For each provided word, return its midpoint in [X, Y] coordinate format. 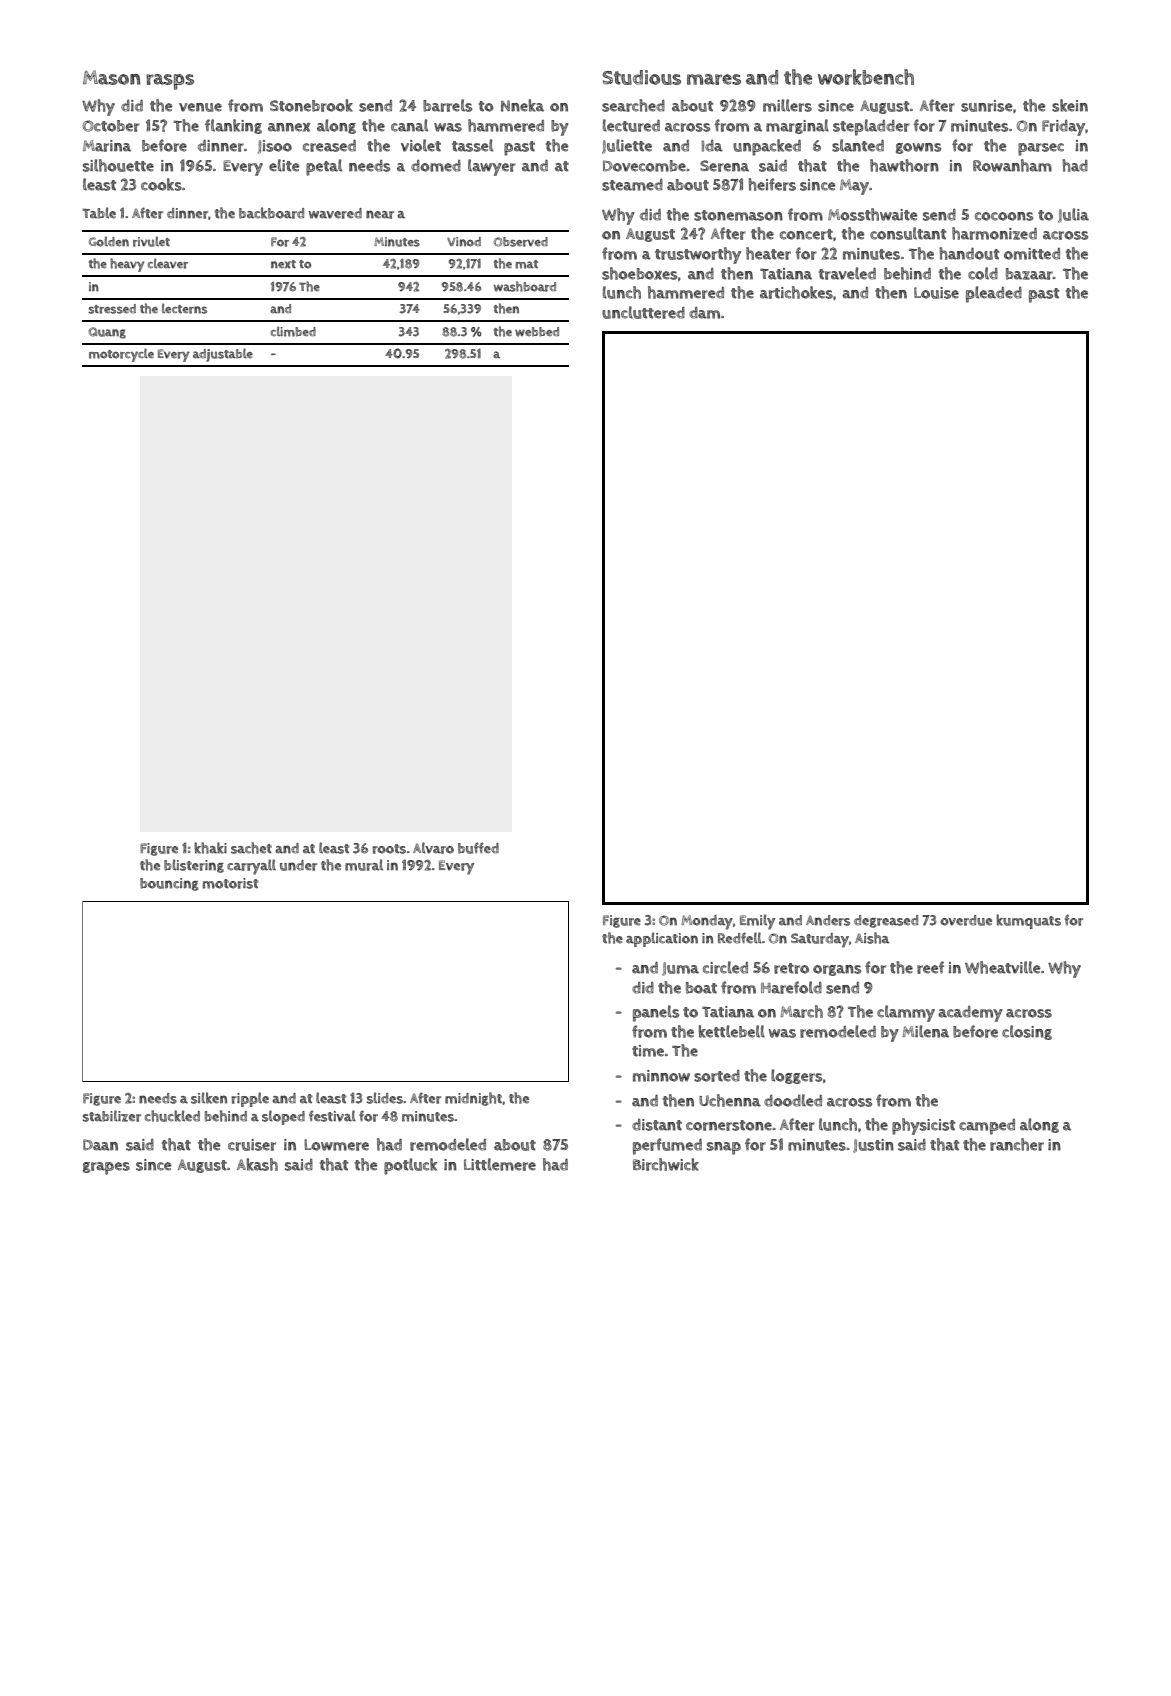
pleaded [994, 294]
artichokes [796, 292]
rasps [170, 82]
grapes [106, 1168]
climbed [293, 331]
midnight [473, 1099]
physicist [923, 1126]
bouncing [169, 884]
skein [1070, 105]
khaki [210, 848]
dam [704, 313]
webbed [537, 332]
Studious [641, 77]
